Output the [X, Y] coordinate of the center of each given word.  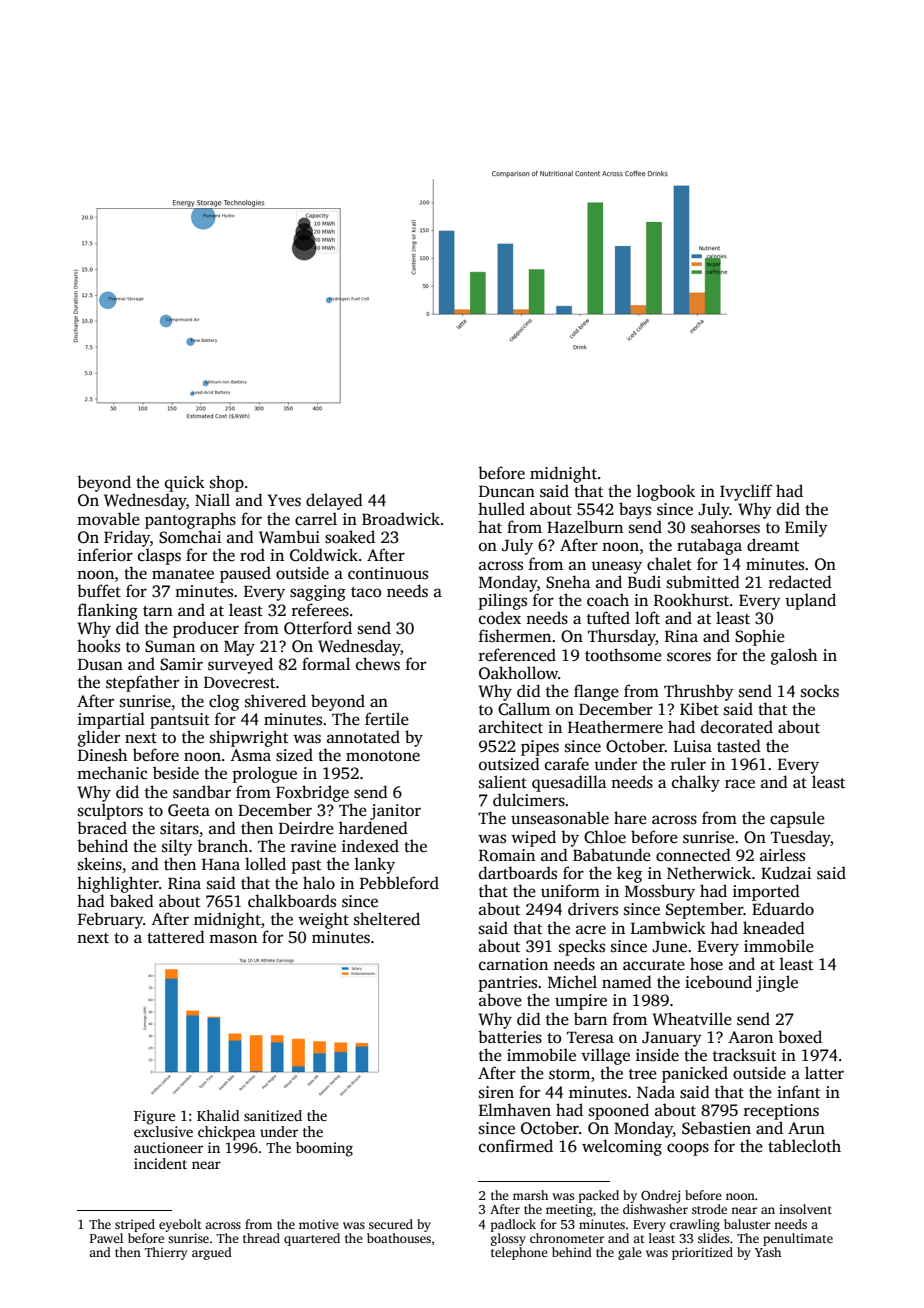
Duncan [507, 491]
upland [810, 601]
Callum [524, 709]
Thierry [166, 1253]
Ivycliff [746, 492]
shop [227, 483]
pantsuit [180, 721]
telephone [519, 1253]
